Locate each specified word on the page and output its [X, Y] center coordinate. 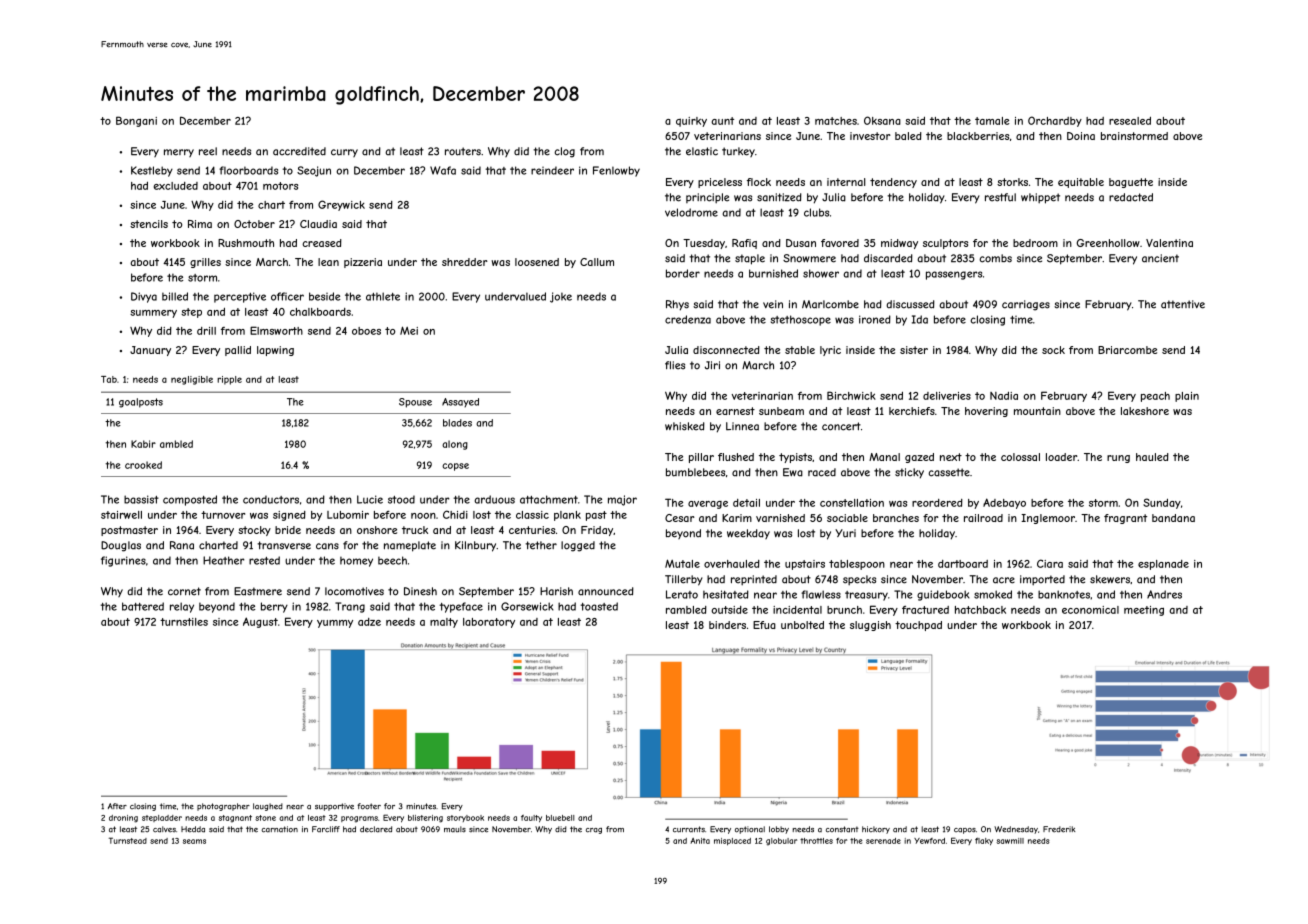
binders [727, 625]
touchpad [918, 626]
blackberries [978, 136]
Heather [224, 560]
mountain [1037, 411]
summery [153, 314]
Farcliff [326, 829]
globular [781, 842]
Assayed [460, 403]
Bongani [136, 121]
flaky [984, 842]
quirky [691, 122]
